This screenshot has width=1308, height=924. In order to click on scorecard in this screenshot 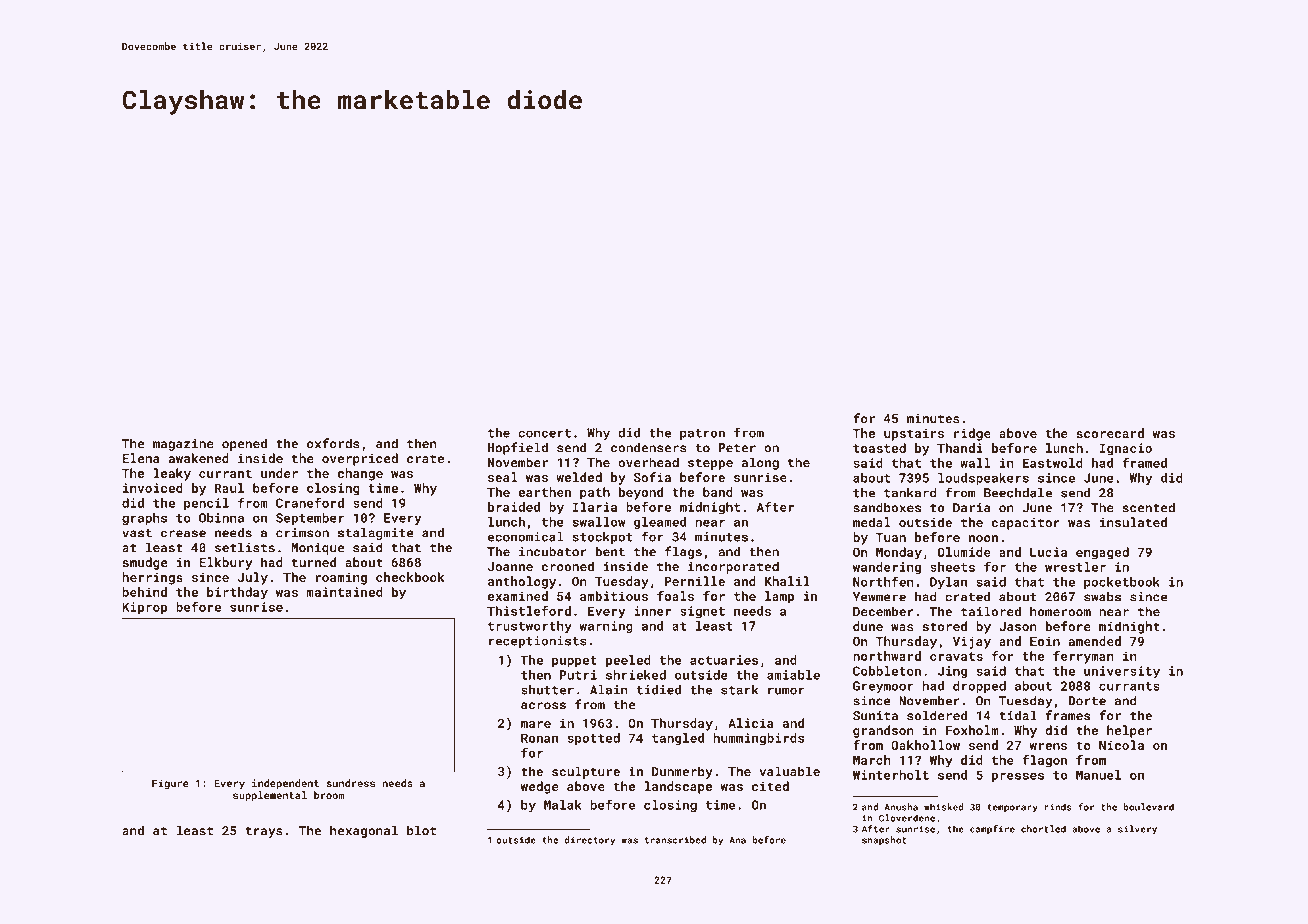, I will do `click(1110, 433)`.
